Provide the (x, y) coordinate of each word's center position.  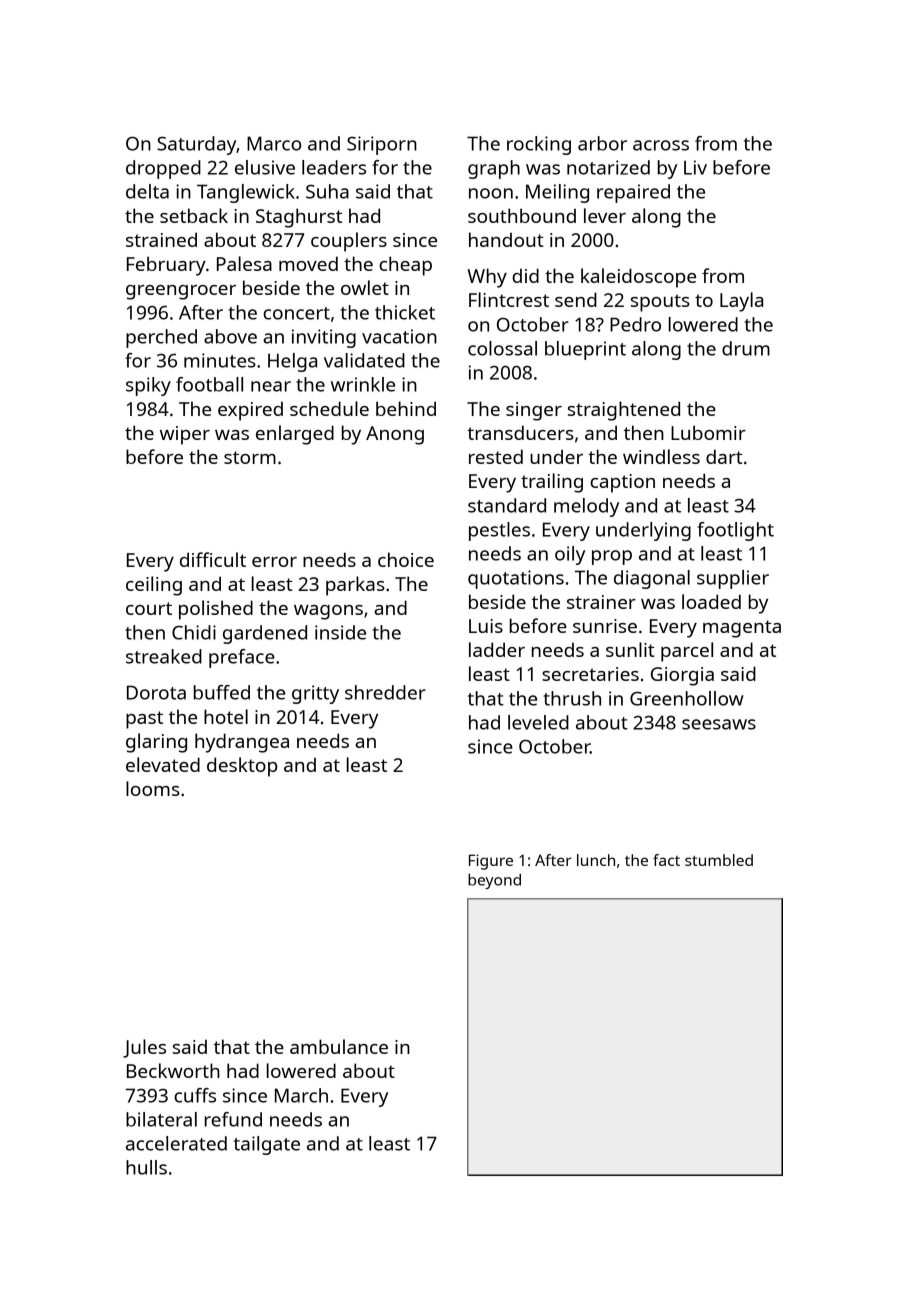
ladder (497, 649)
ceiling (154, 586)
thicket (405, 312)
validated (364, 360)
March (301, 1095)
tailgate (267, 1145)
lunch (596, 860)
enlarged (295, 435)
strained (161, 239)
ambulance (339, 1046)
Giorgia (682, 676)
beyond (494, 881)
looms (153, 788)
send (576, 299)
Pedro (635, 324)
